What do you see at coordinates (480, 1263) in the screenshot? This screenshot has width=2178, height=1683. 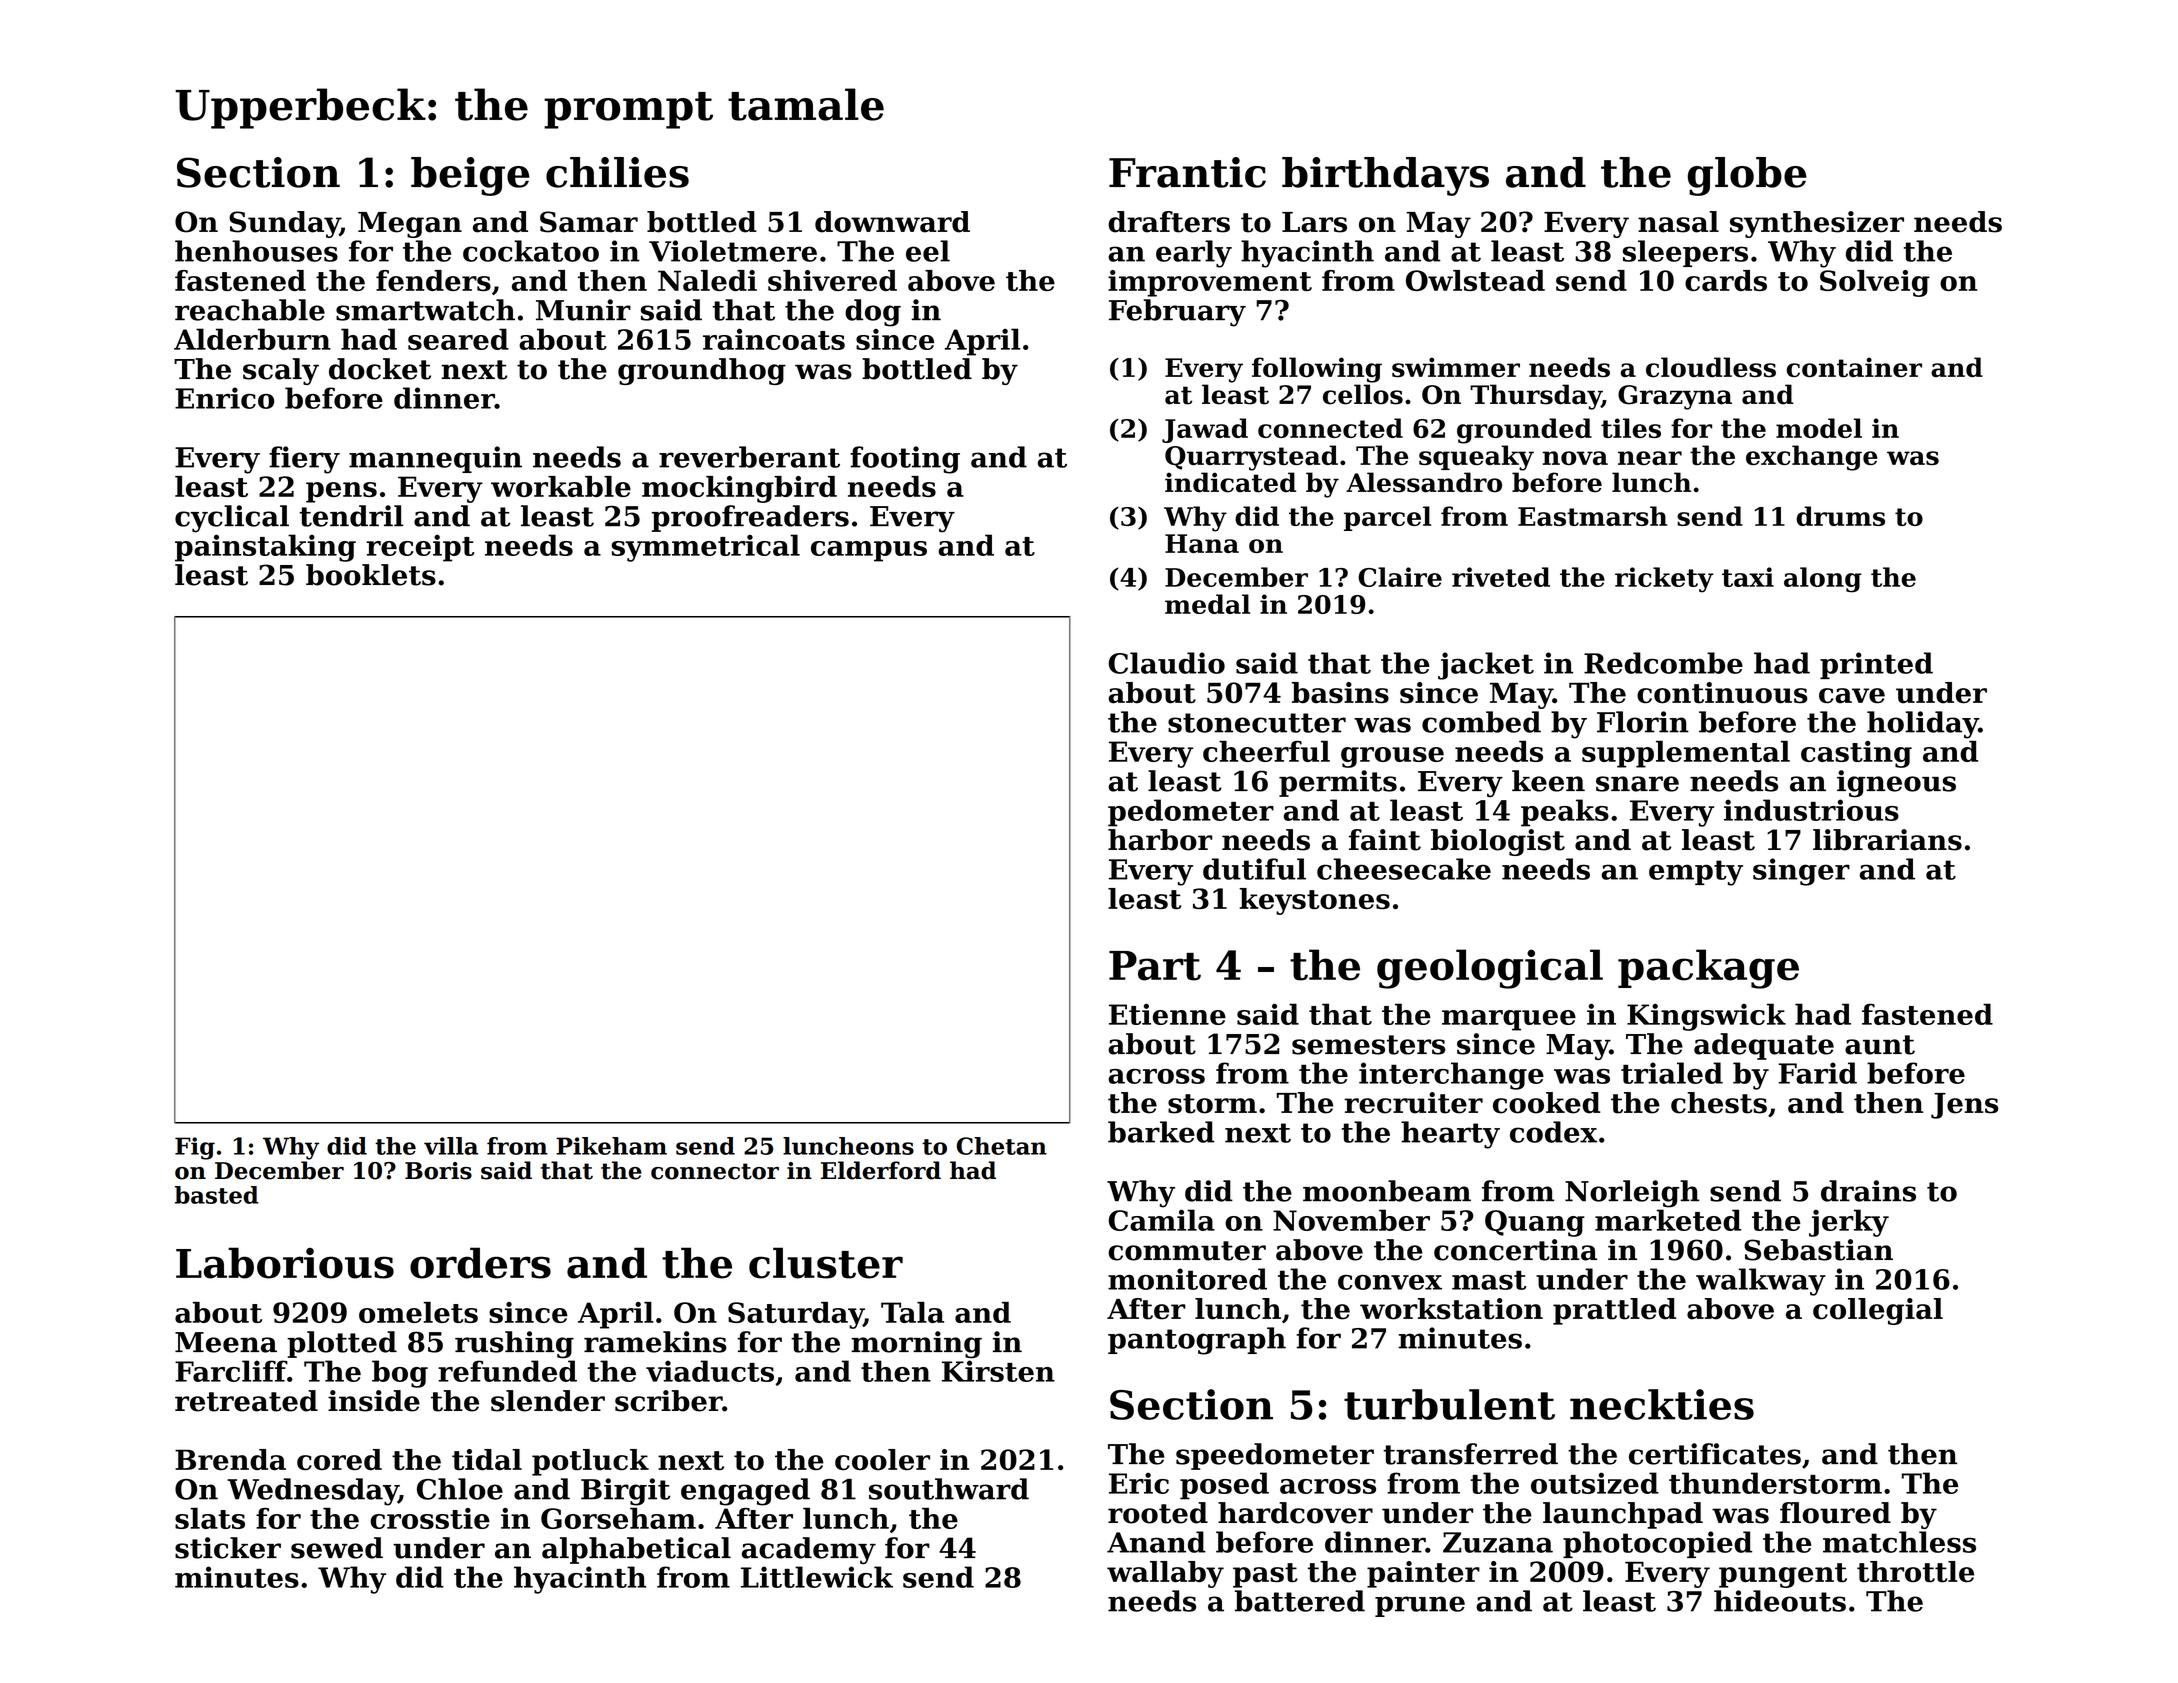 I see `orders` at bounding box center [480, 1263].
